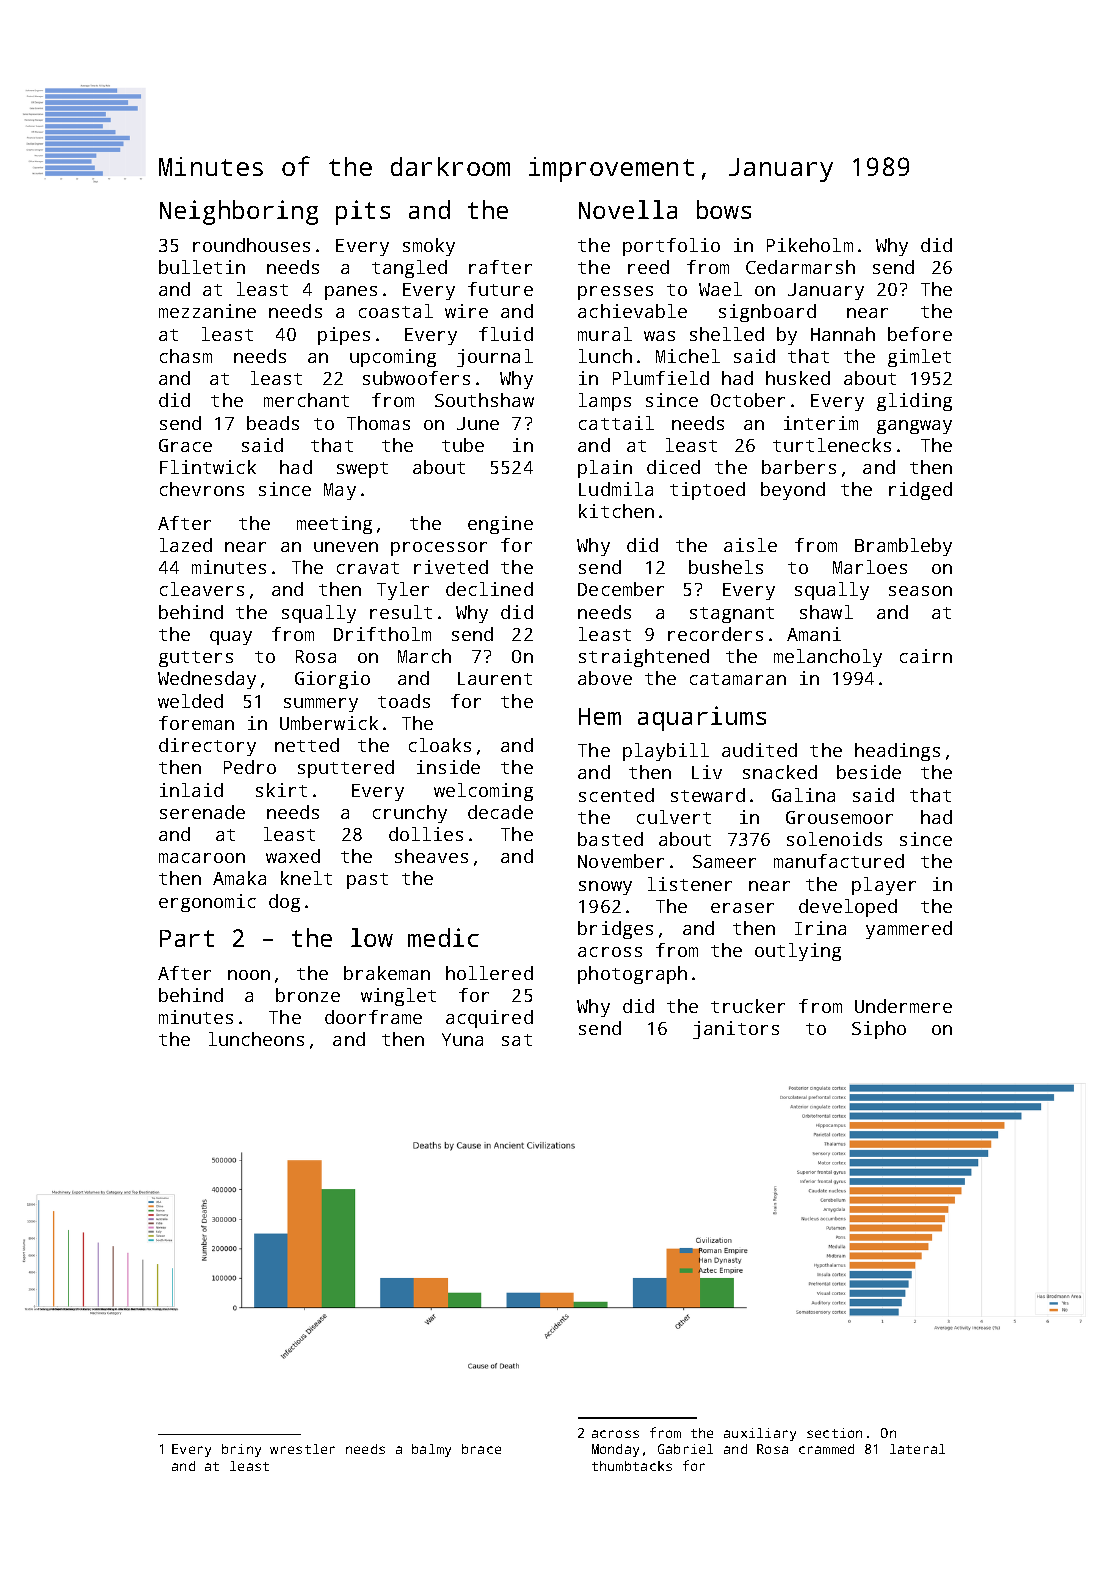 The image size is (1112, 1579). Describe the element at coordinates (196, 659) in the image. I see `gutters` at that location.
